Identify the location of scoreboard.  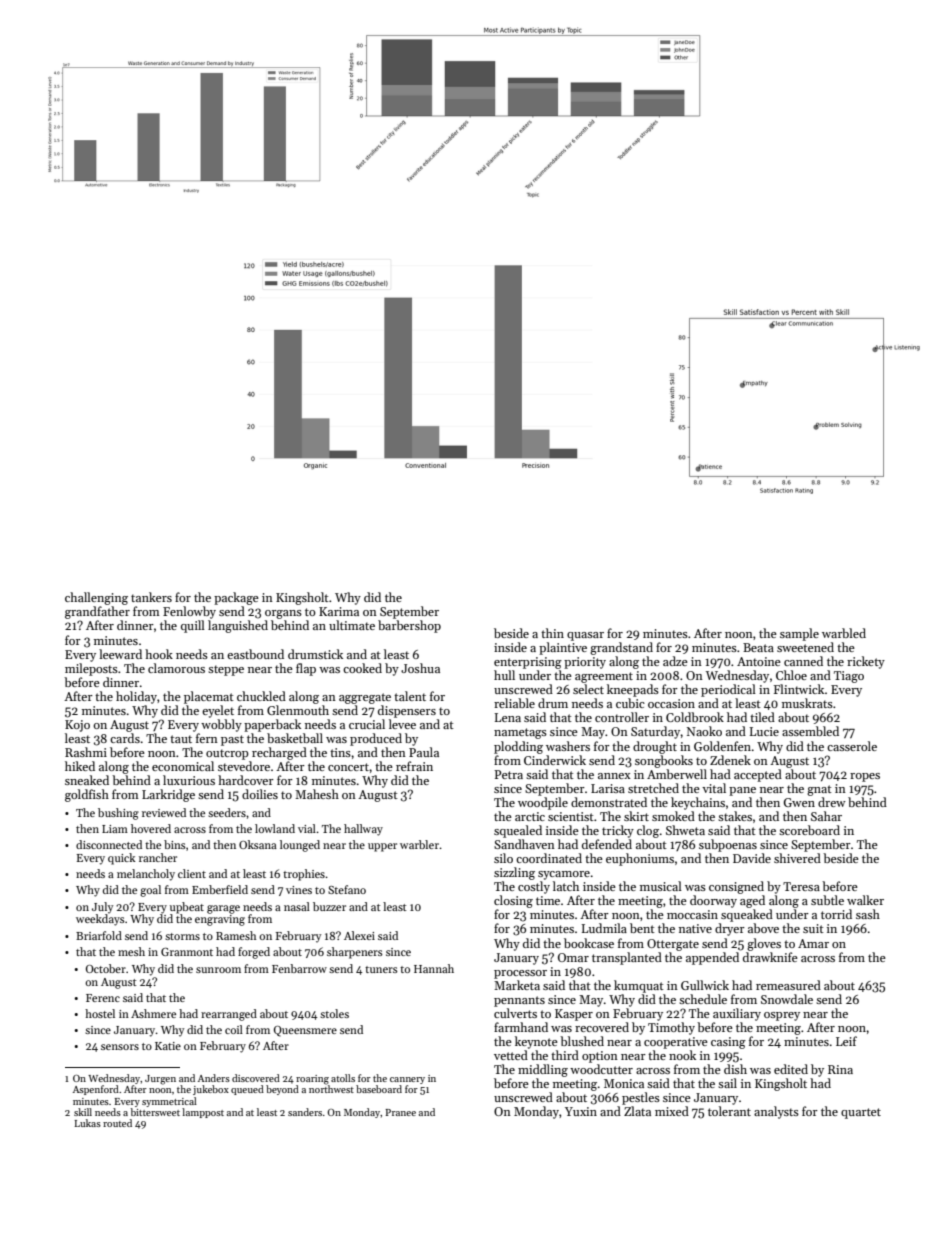
(809, 830).
